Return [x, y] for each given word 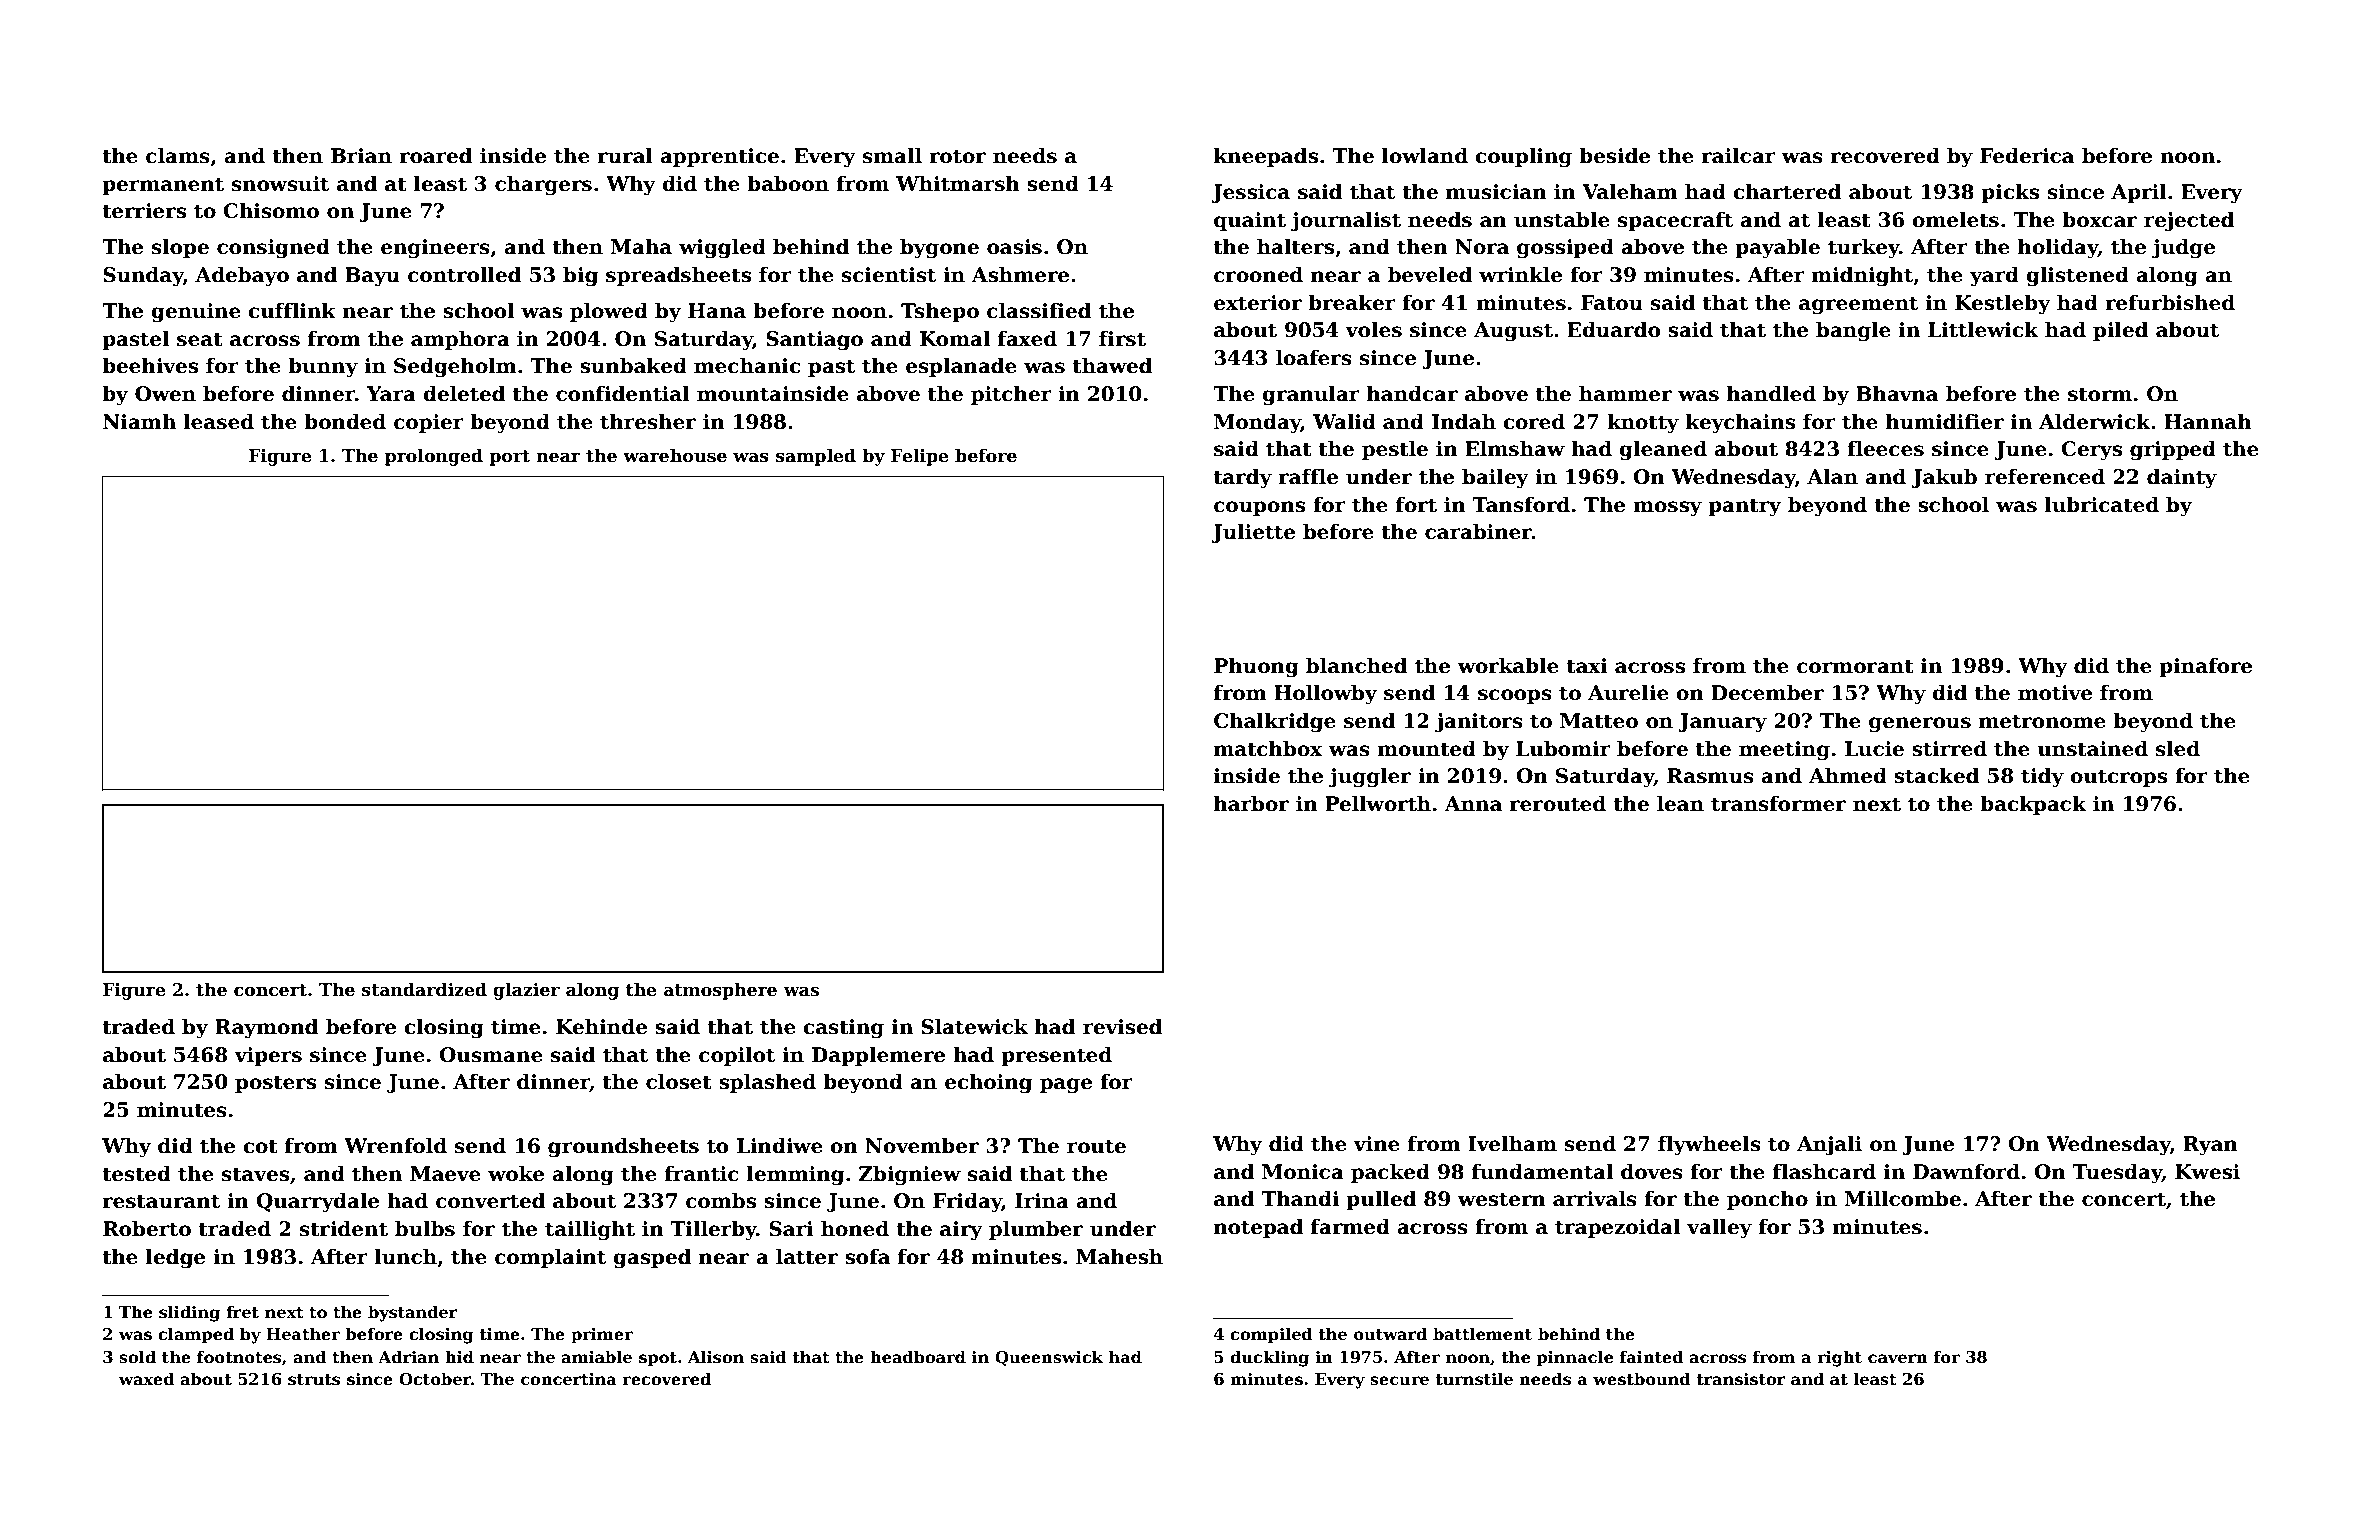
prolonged [434, 457]
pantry [1744, 507]
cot [260, 1146]
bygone [939, 248]
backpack [2033, 805]
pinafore [2205, 667]
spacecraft [1675, 221]
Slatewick [974, 1026]
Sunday [143, 276]
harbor [1251, 803]
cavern [1898, 1359]
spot [658, 1359]
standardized [424, 989]
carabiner [1478, 531]
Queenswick [1049, 1358]
